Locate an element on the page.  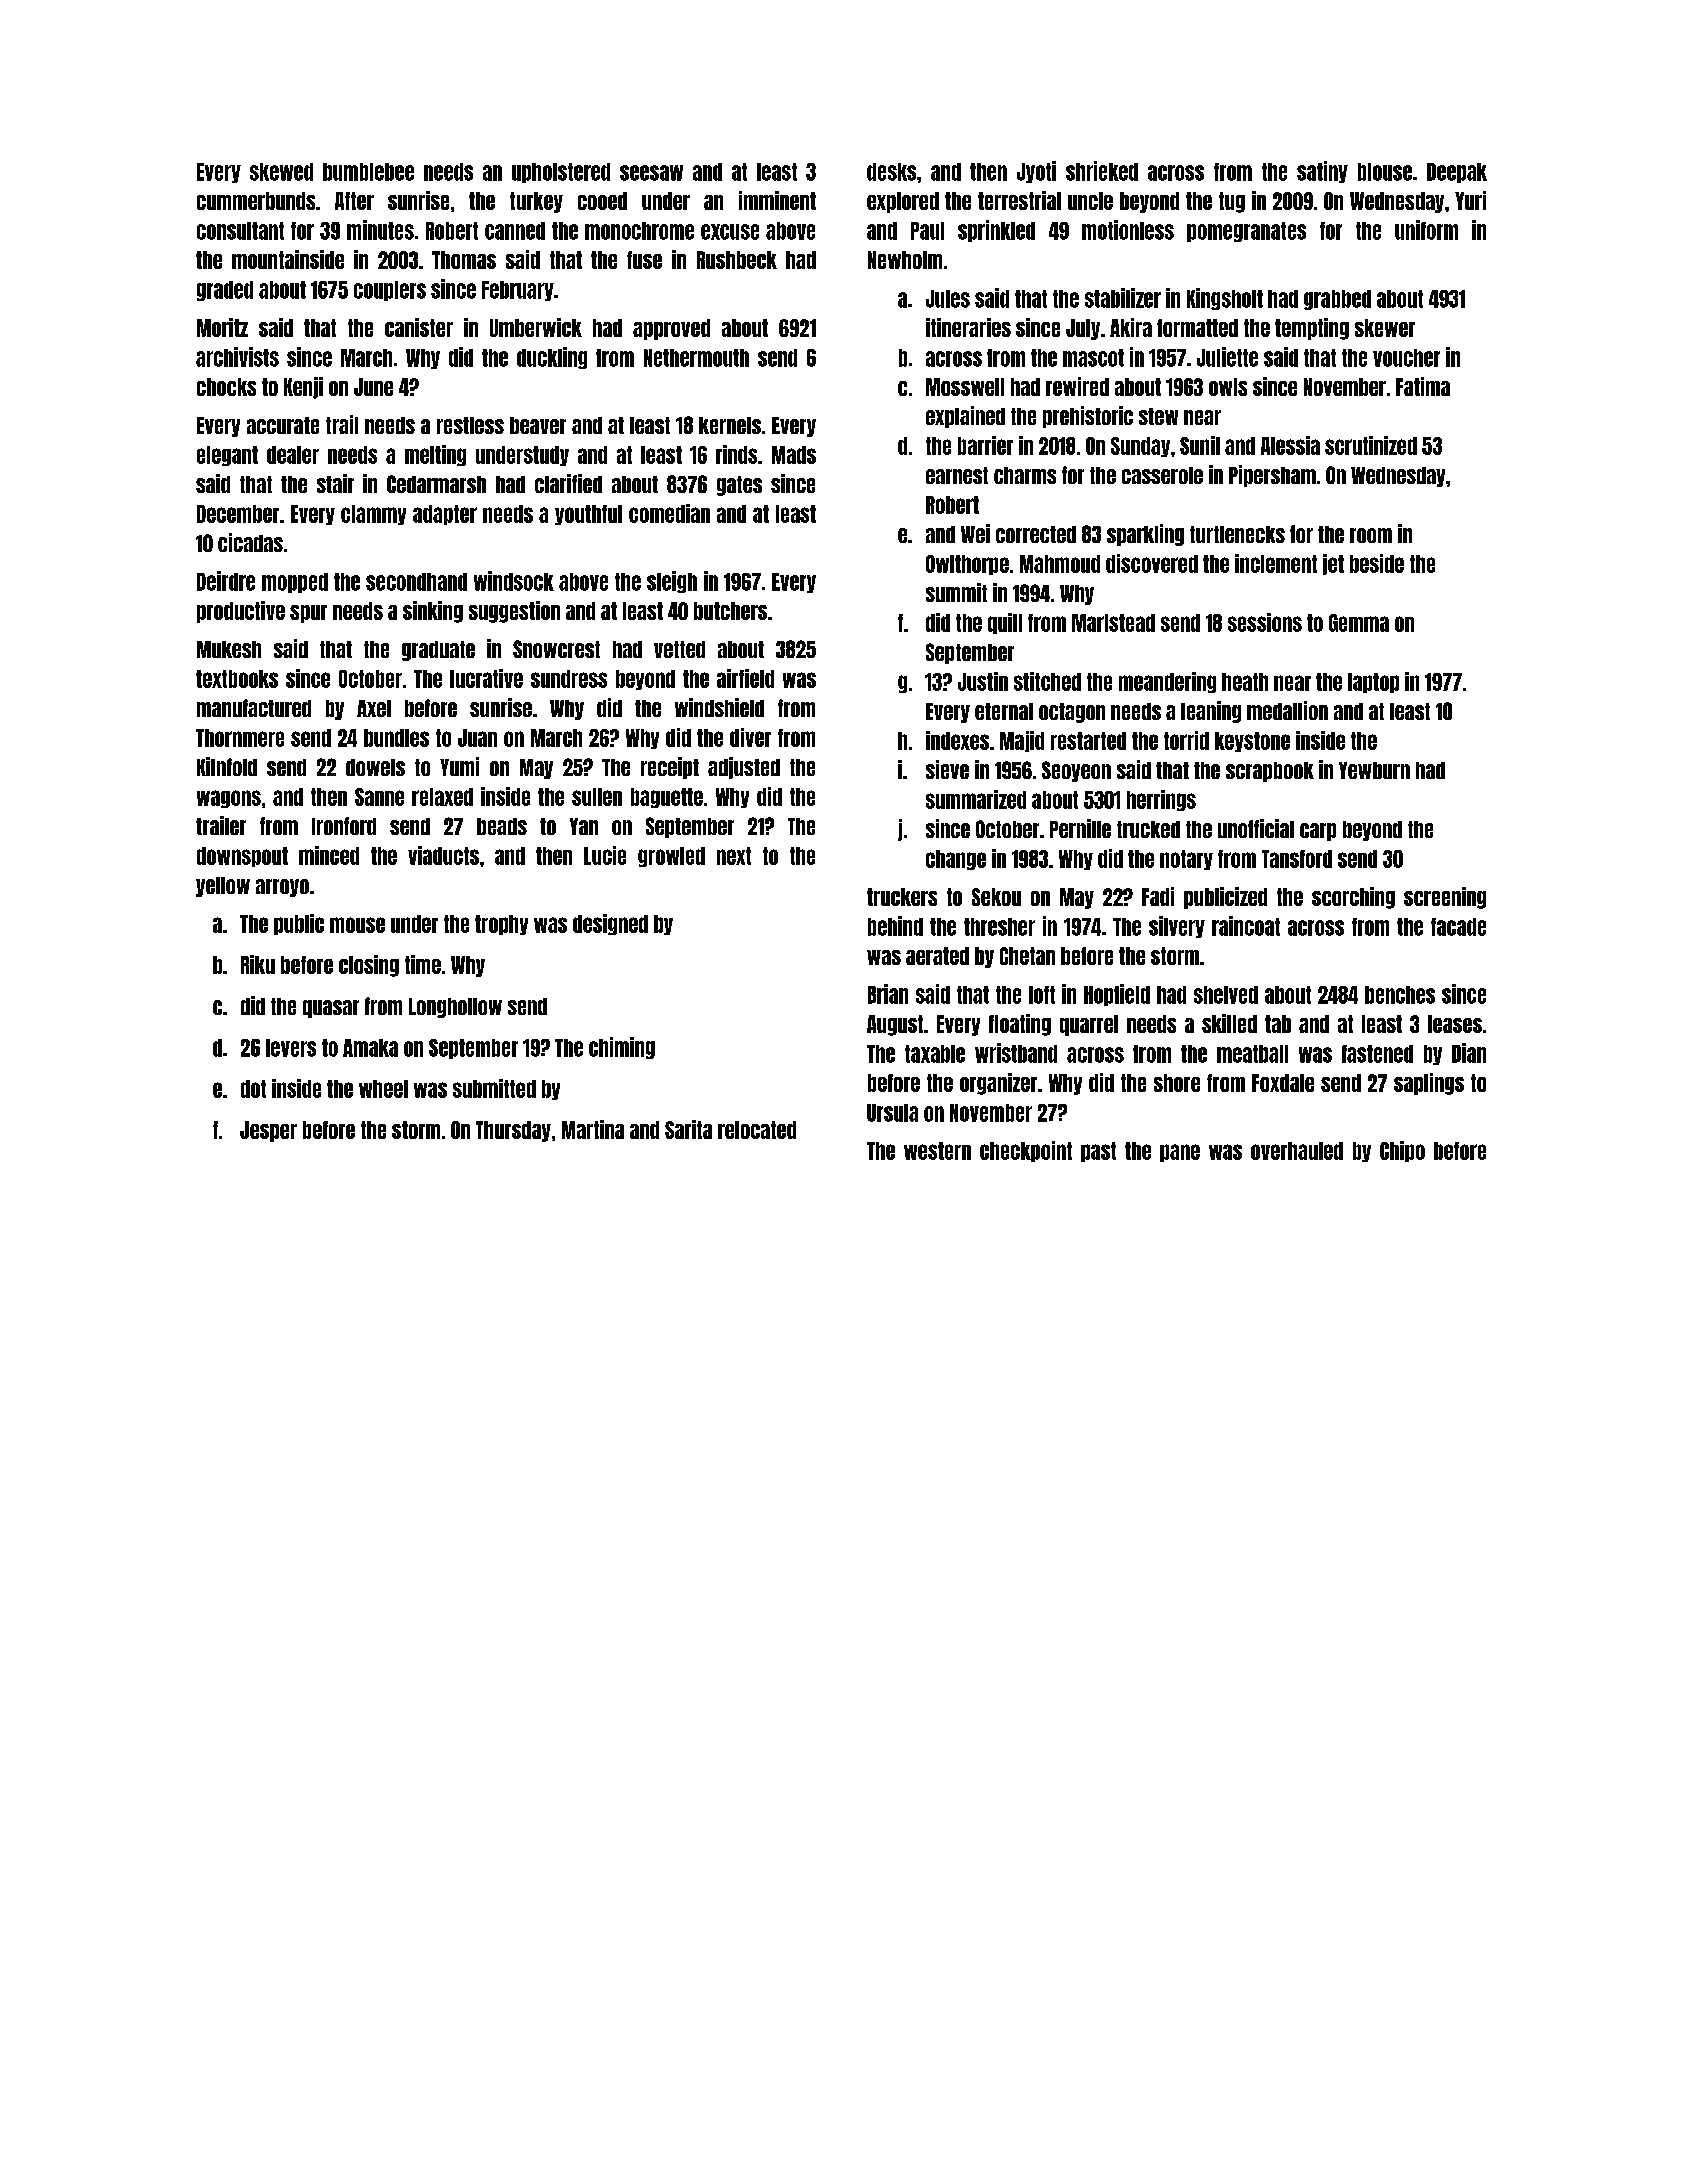
sleigh is located at coordinates (672, 582).
